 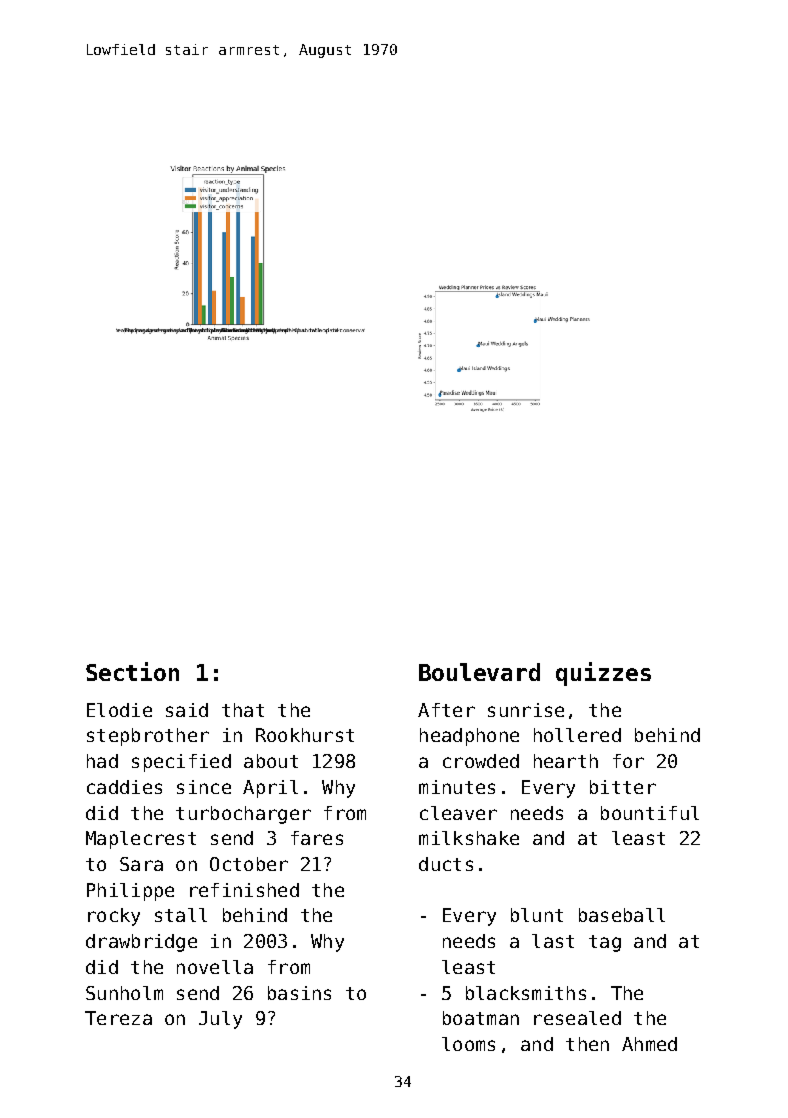 What do you see at coordinates (181, 915) in the document?
I see `stall` at bounding box center [181, 915].
